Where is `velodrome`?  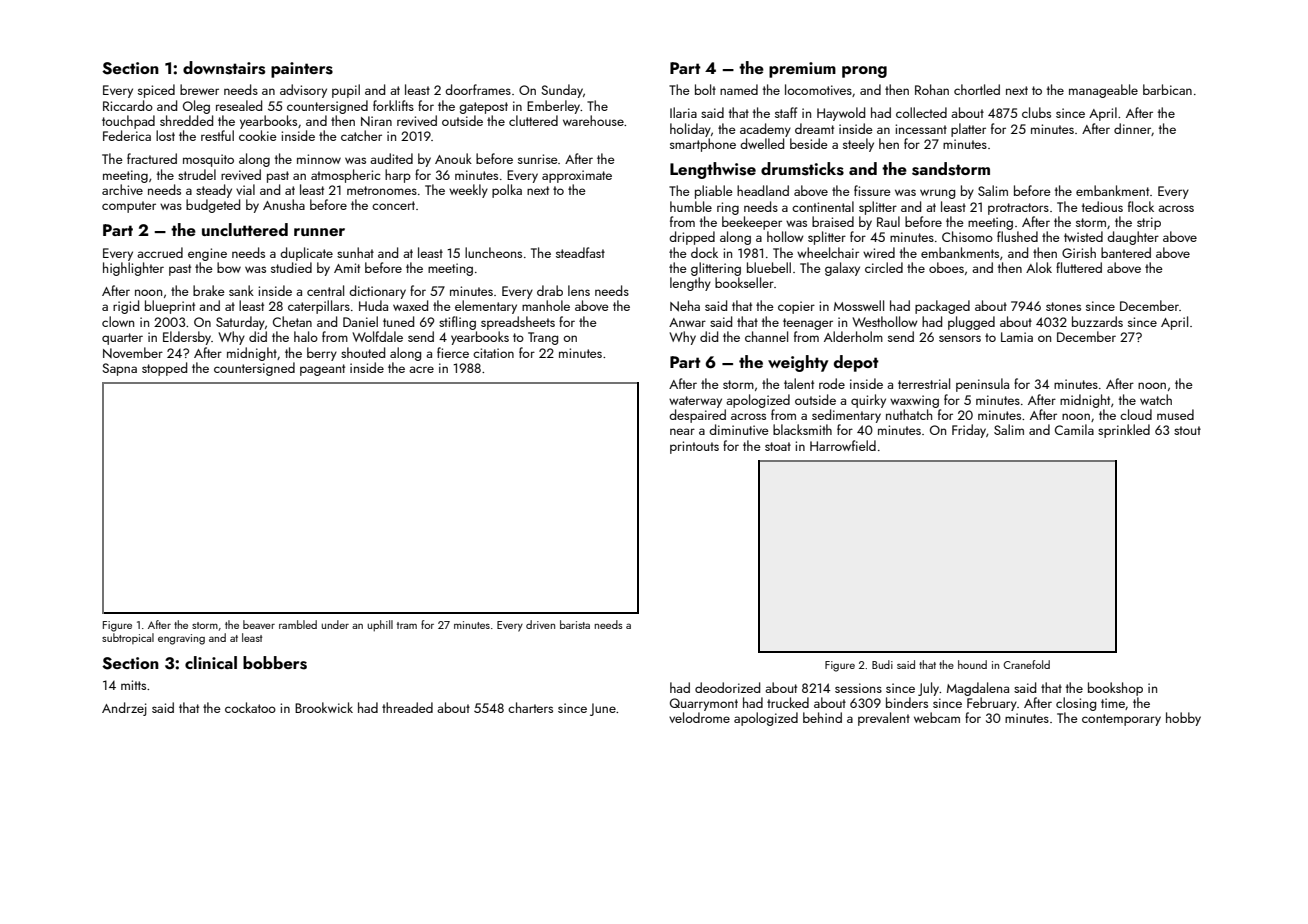
velodrome is located at coordinates (699, 717).
